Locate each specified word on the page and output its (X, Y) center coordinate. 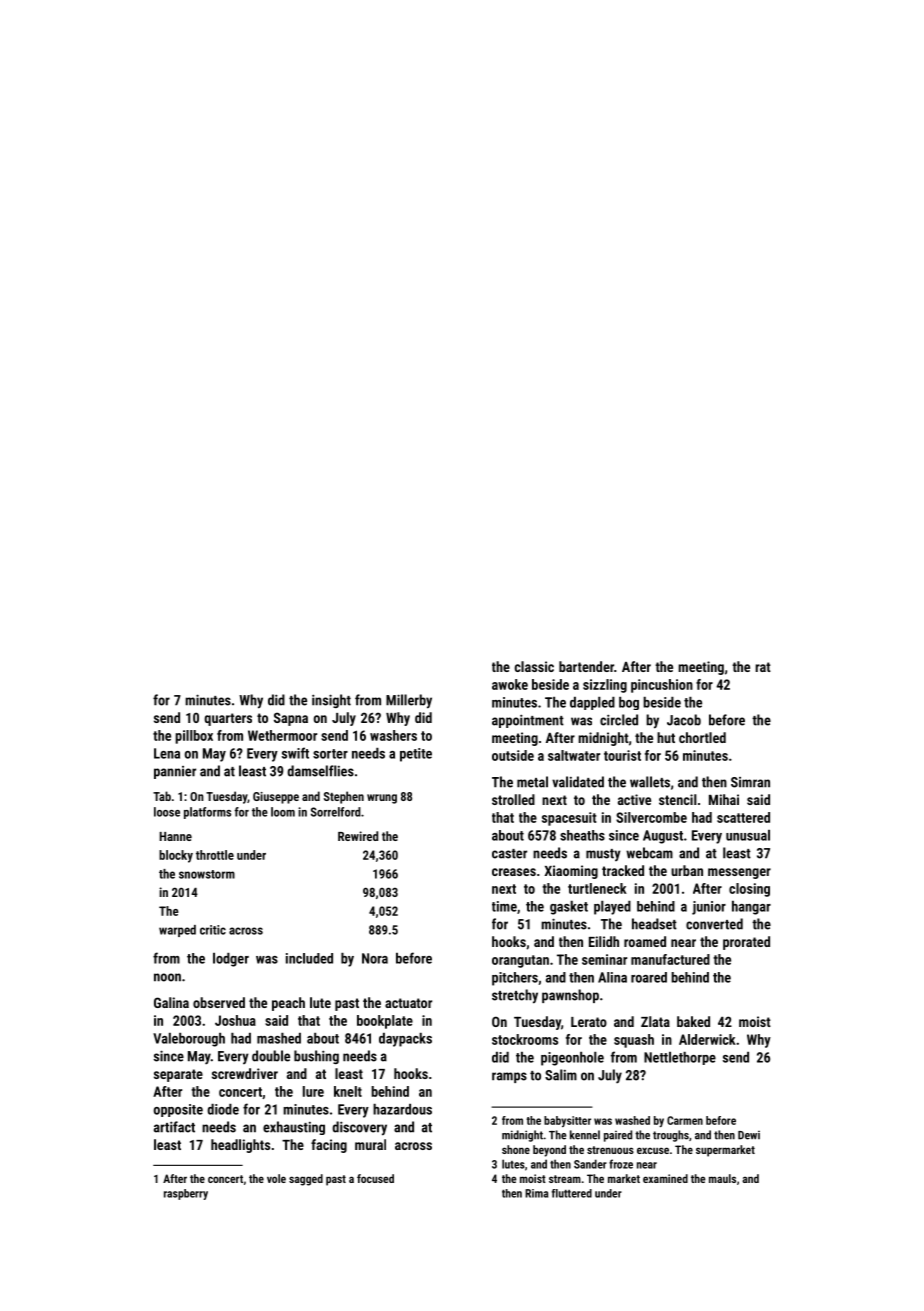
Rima (536, 1193)
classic (534, 666)
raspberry (186, 1194)
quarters (228, 719)
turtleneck (597, 888)
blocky (176, 856)
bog (629, 703)
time (504, 906)
